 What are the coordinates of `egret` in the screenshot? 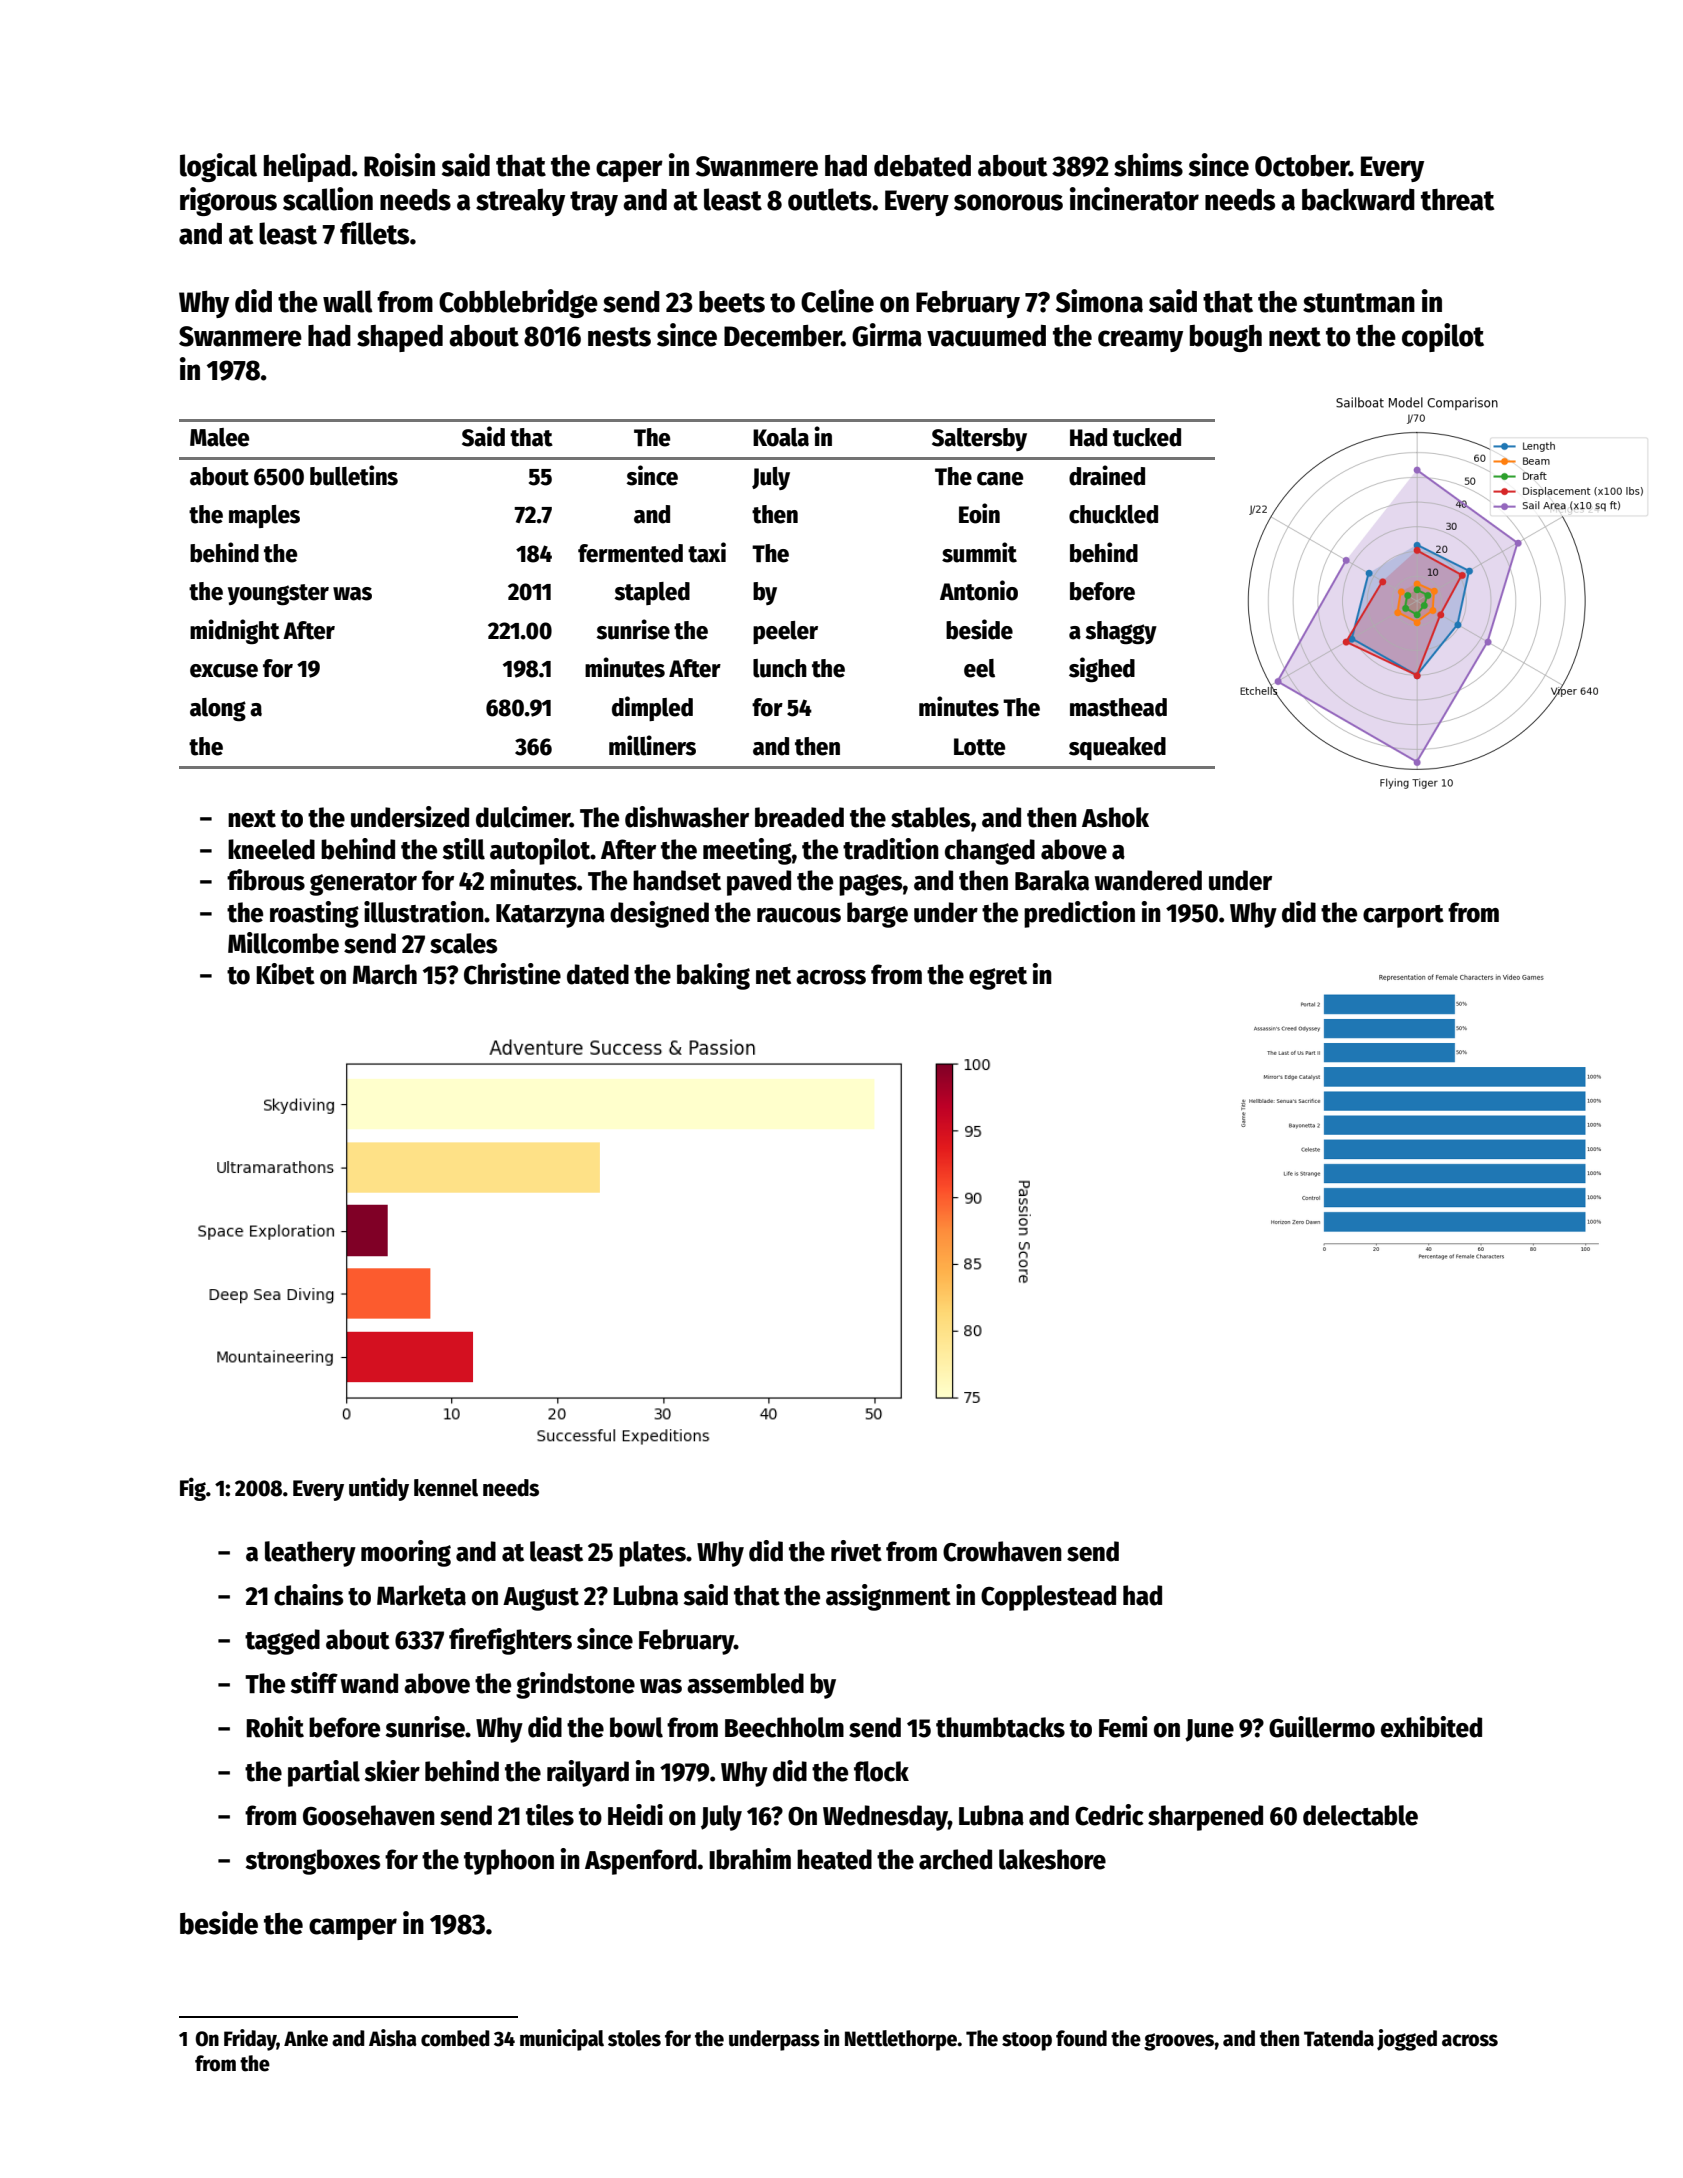 It's located at (998, 978).
